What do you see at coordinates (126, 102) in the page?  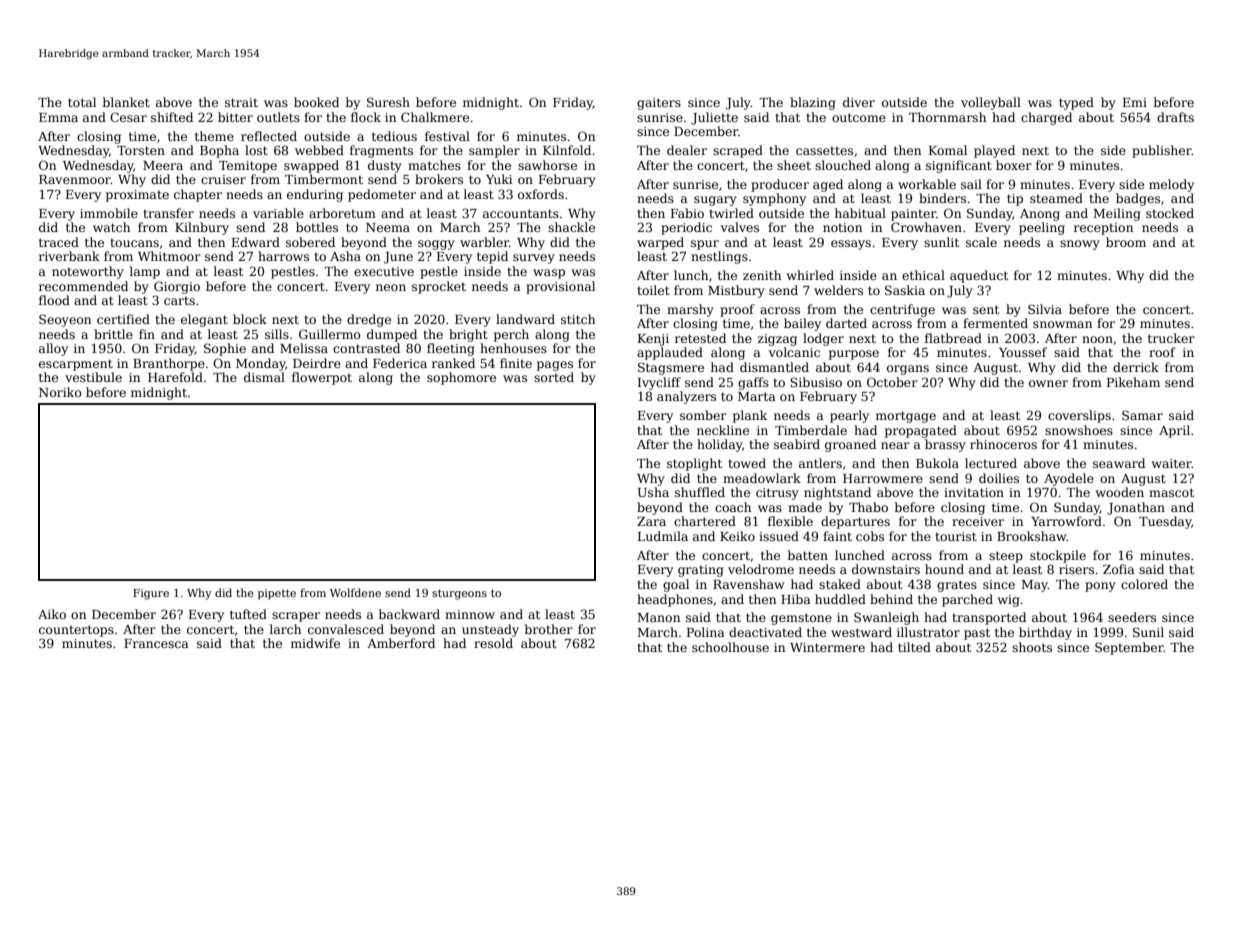 I see `blanket` at bounding box center [126, 102].
